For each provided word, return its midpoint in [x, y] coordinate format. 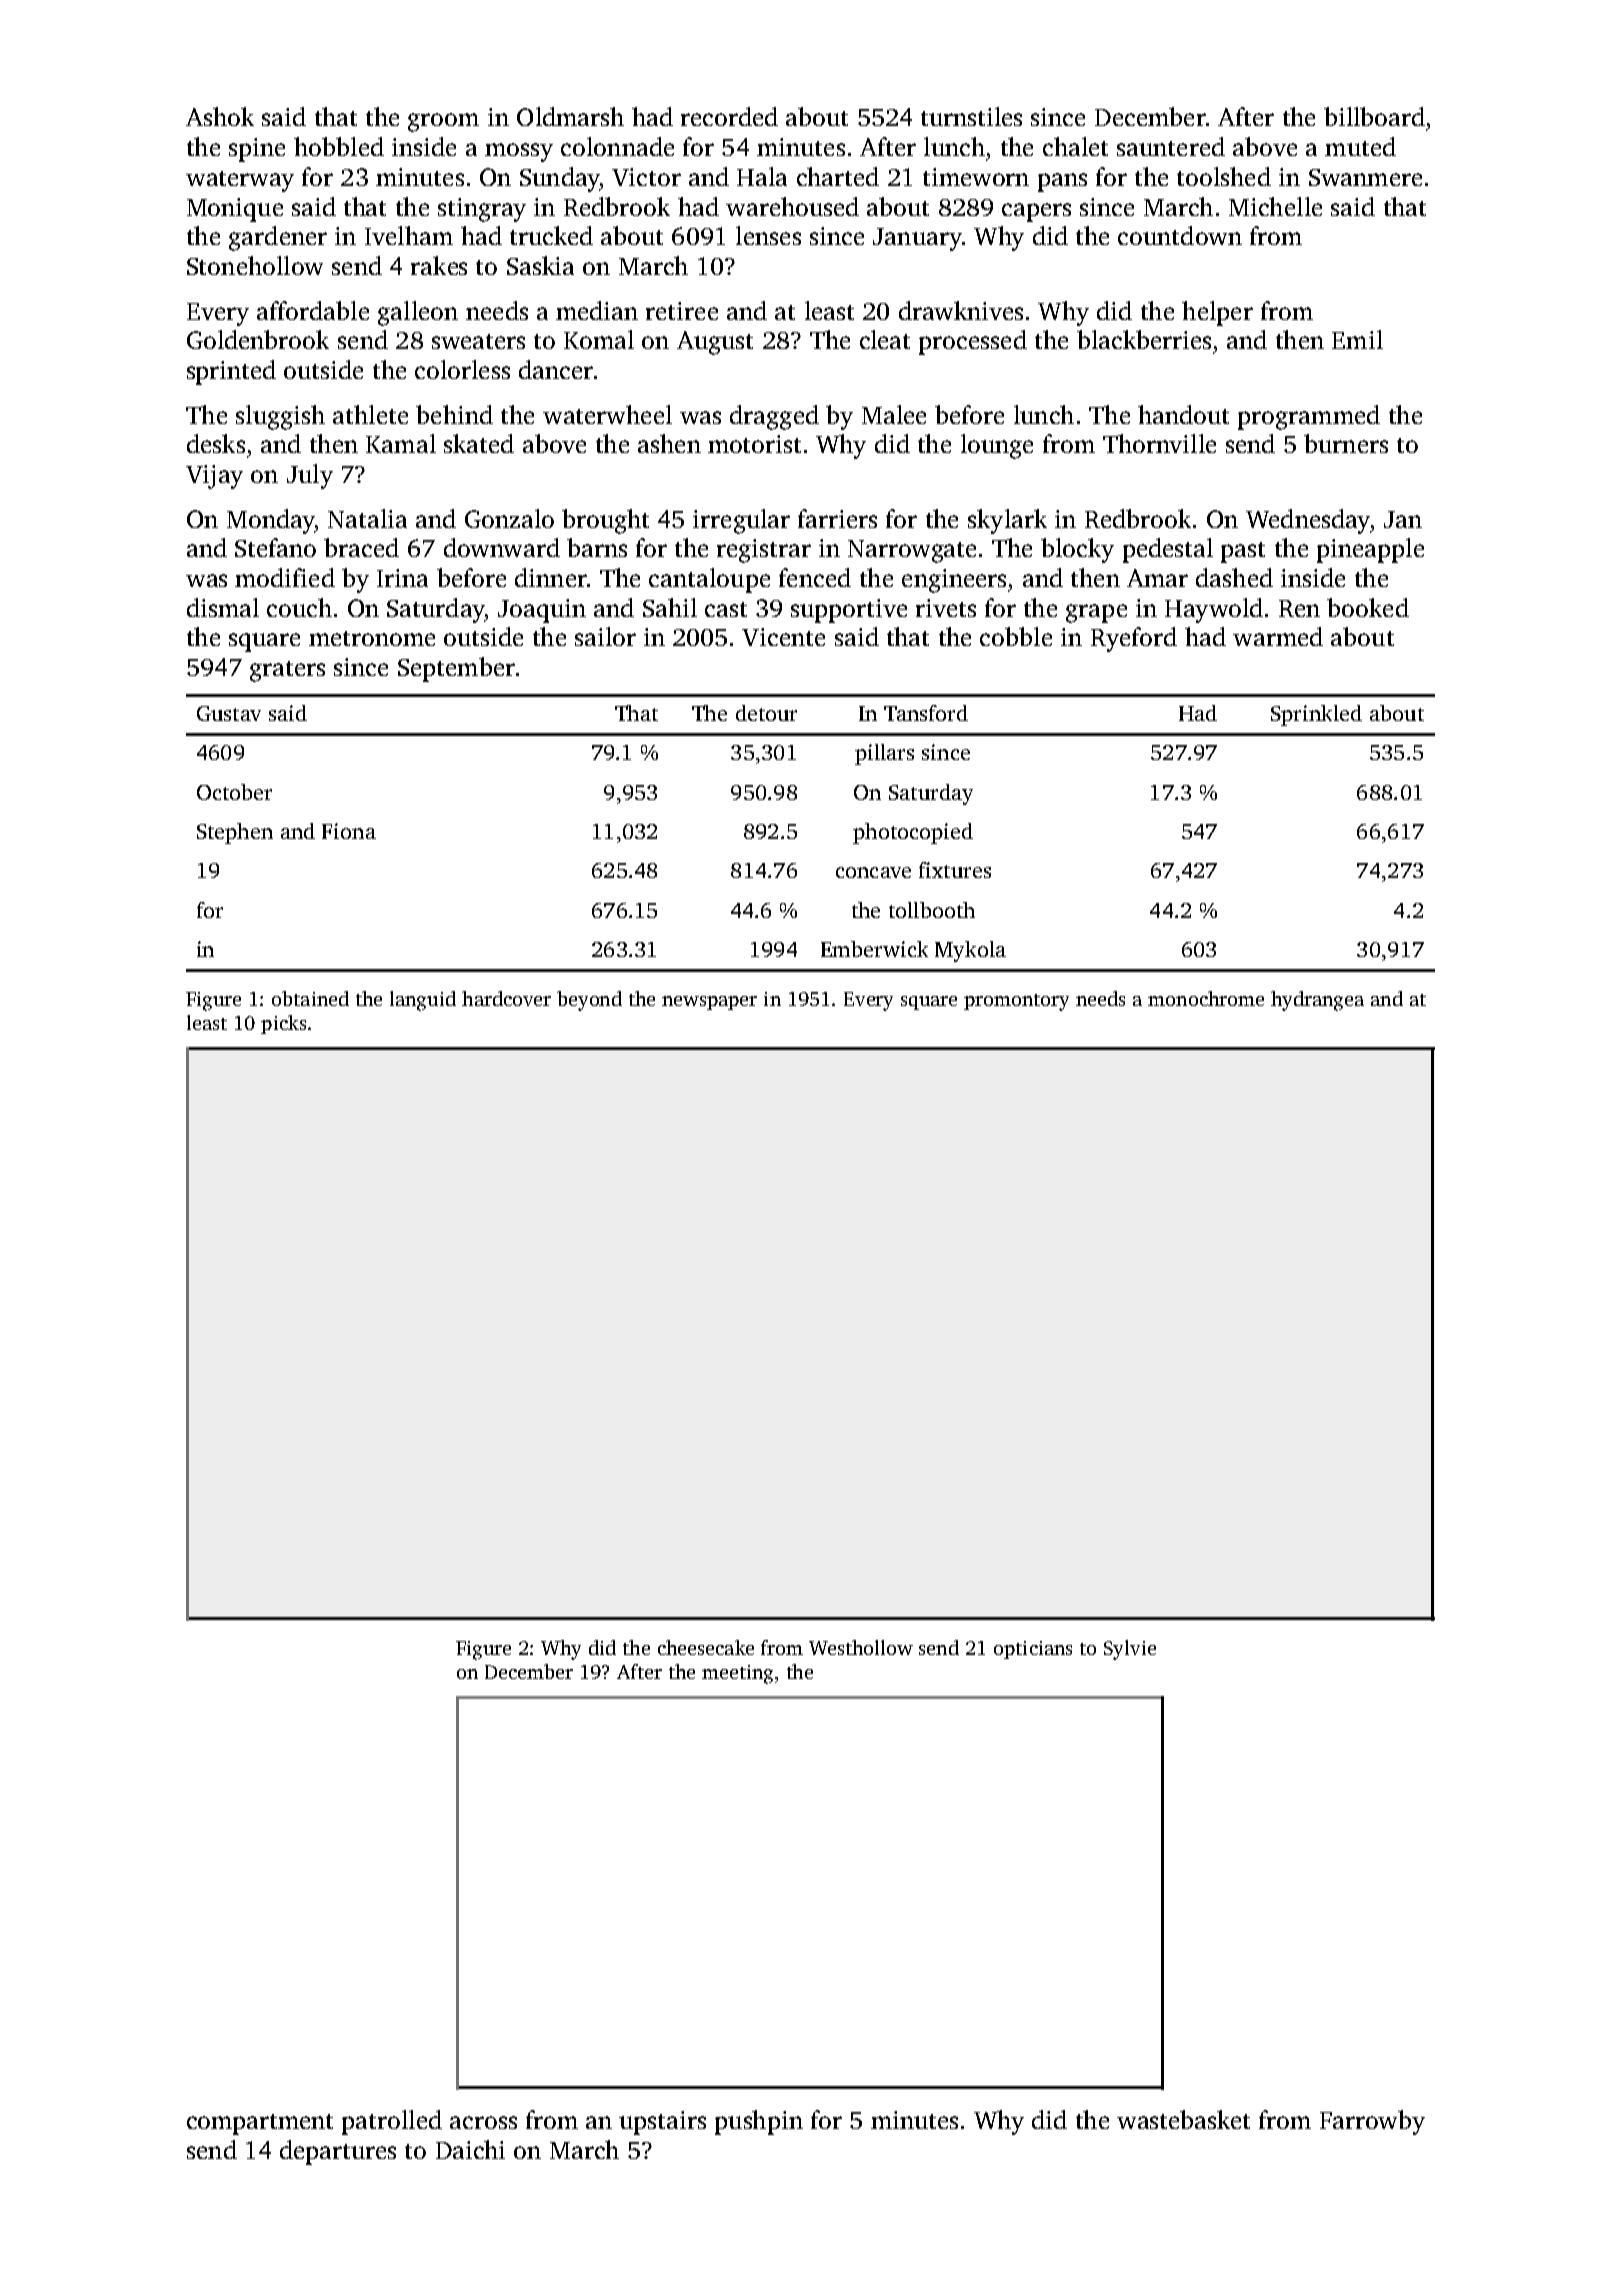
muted [1360, 146]
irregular [741, 521]
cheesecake [706, 1647]
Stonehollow [255, 265]
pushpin [759, 2122]
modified [285, 577]
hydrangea [1317, 1001]
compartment [260, 2124]
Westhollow [861, 1647]
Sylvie [1130, 1650]
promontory [1016, 1002]
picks [283, 1024]
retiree [682, 311]
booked [1368, 607]
